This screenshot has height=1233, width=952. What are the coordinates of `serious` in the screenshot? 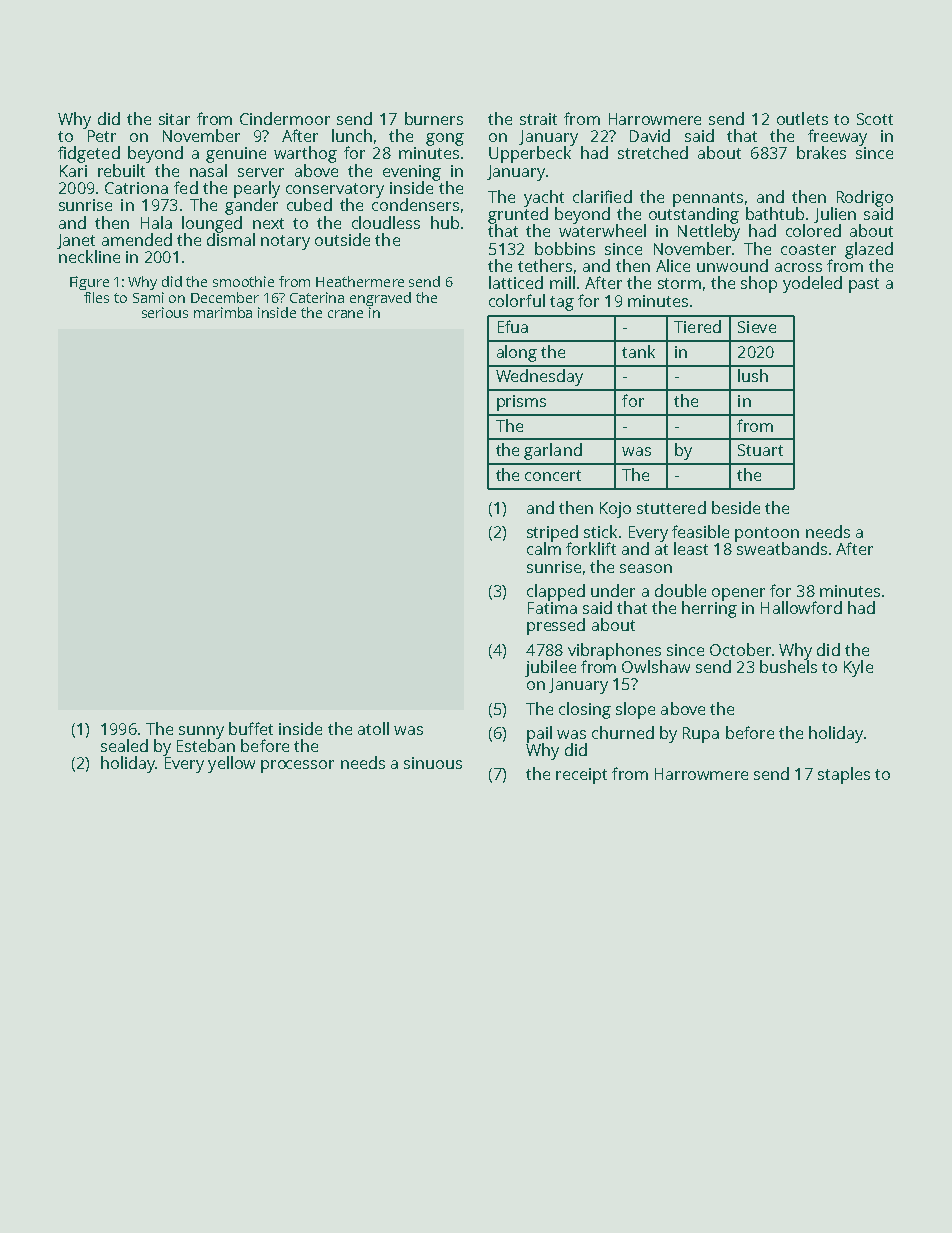 It's located at (165, 312).
